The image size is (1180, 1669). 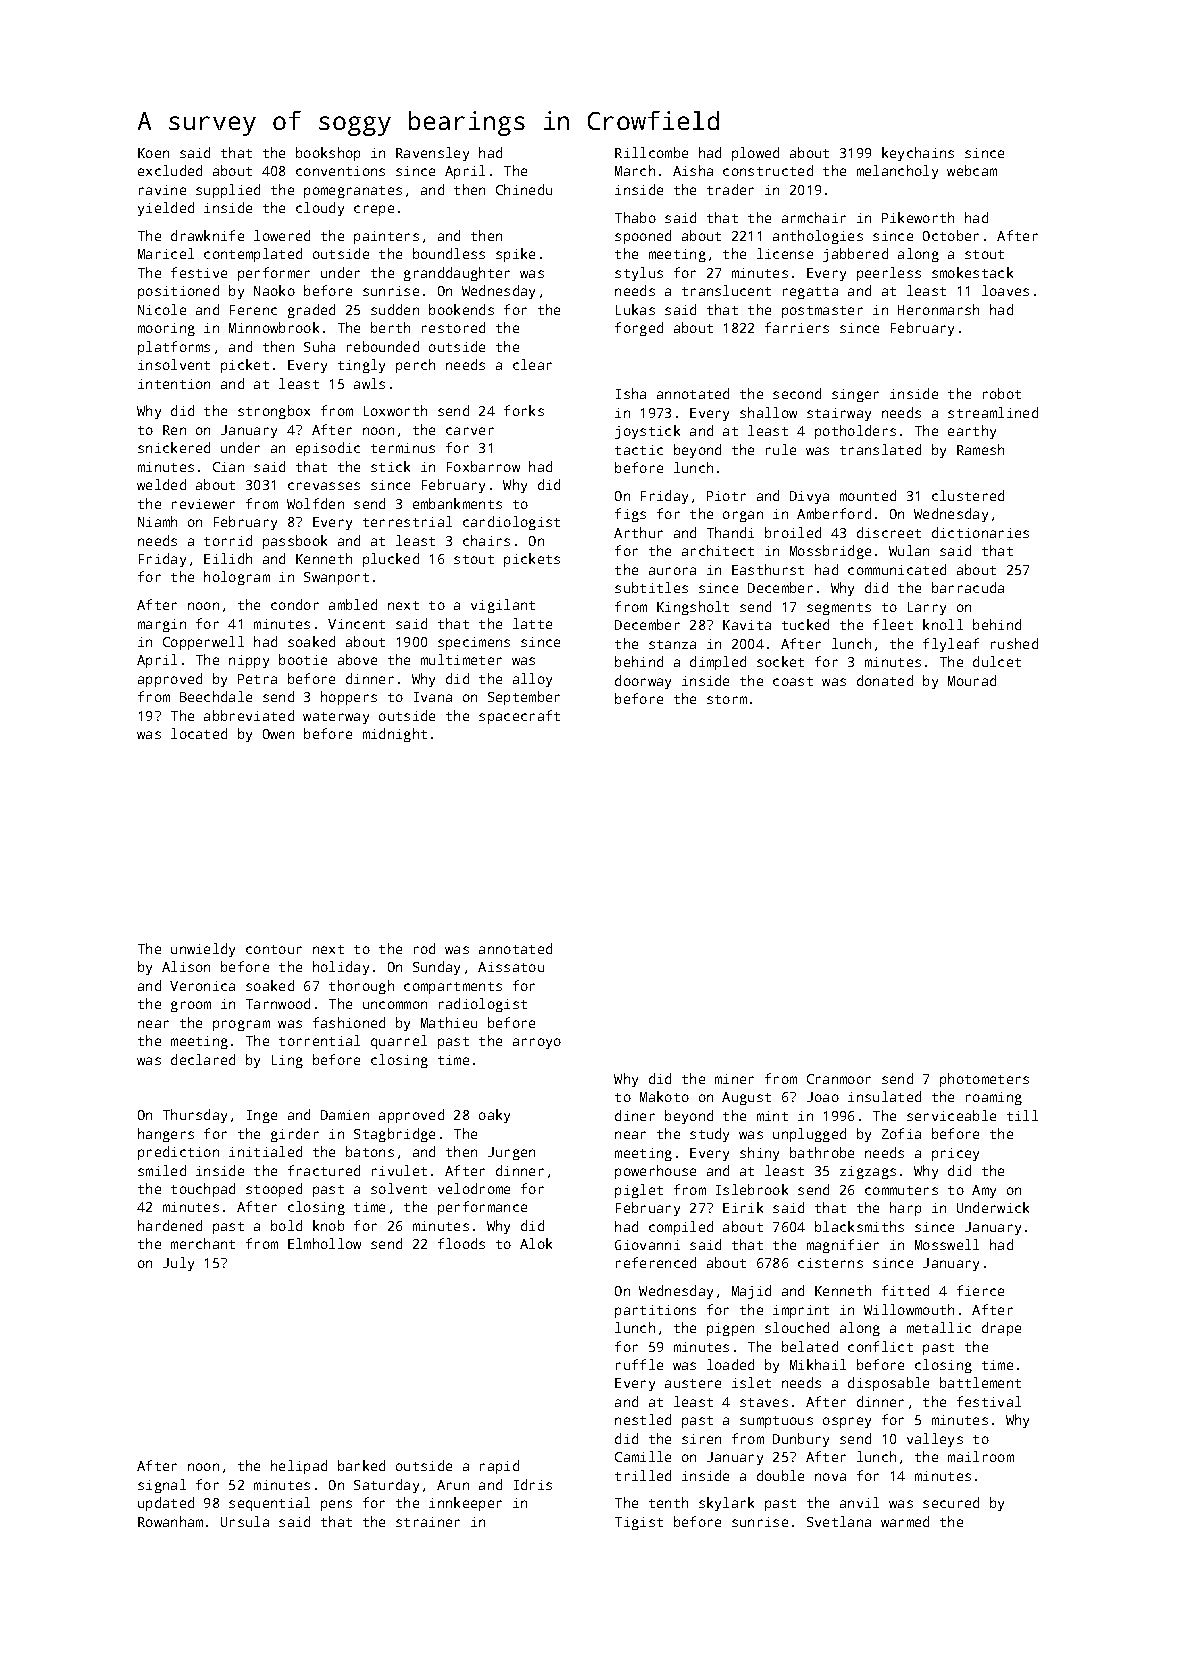 What do you see at coordinates (905, 1290) in the page?
I see `fitted` at bounding box center [905, 1290].
